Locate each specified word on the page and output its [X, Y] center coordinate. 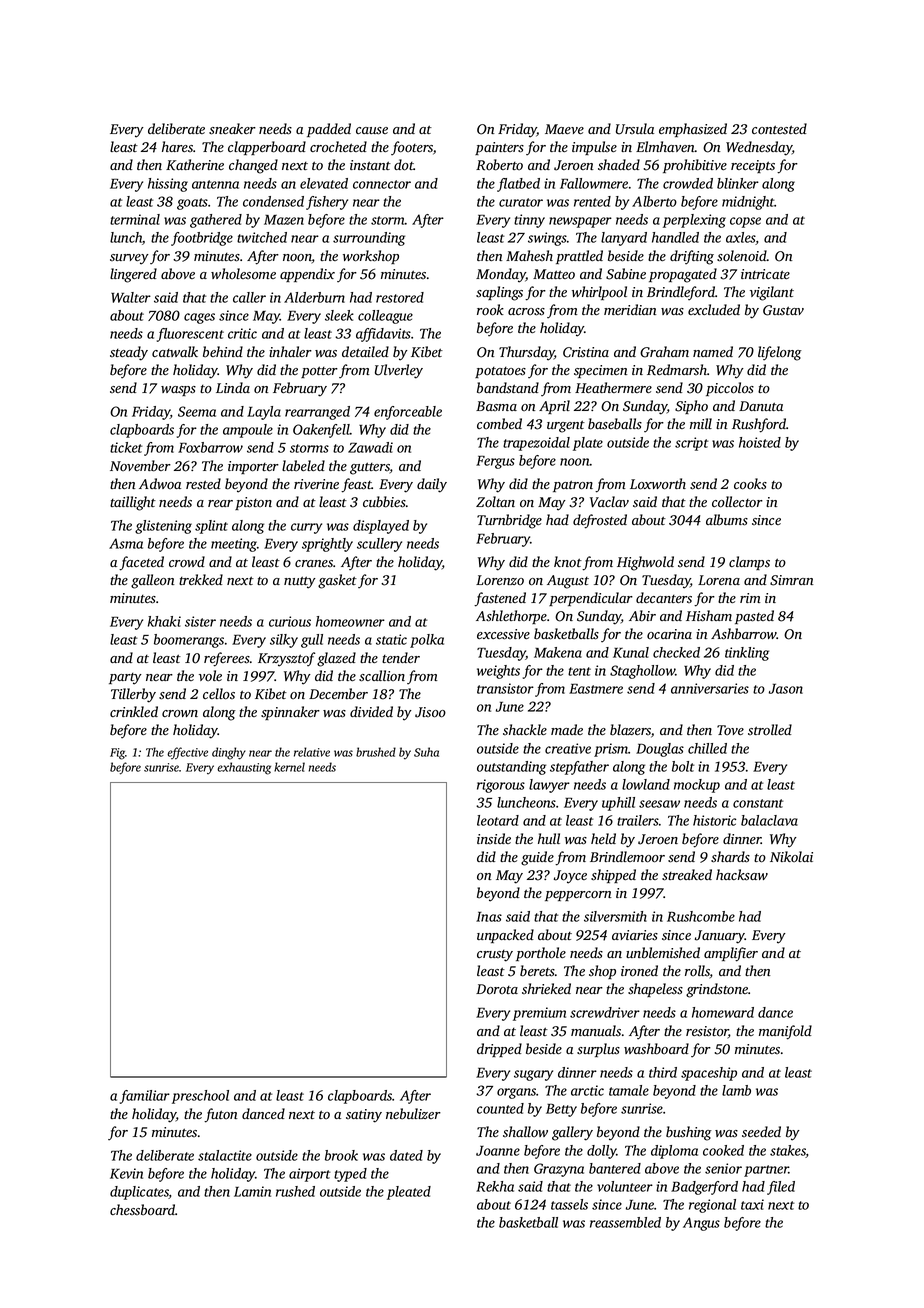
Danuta [761, 406]
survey [129, 259]
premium [539, 1014]
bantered [615, 1168]
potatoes [500, 372]
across [526, 312]
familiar [145, 1097]
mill [701, 423]
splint [211, 527]
